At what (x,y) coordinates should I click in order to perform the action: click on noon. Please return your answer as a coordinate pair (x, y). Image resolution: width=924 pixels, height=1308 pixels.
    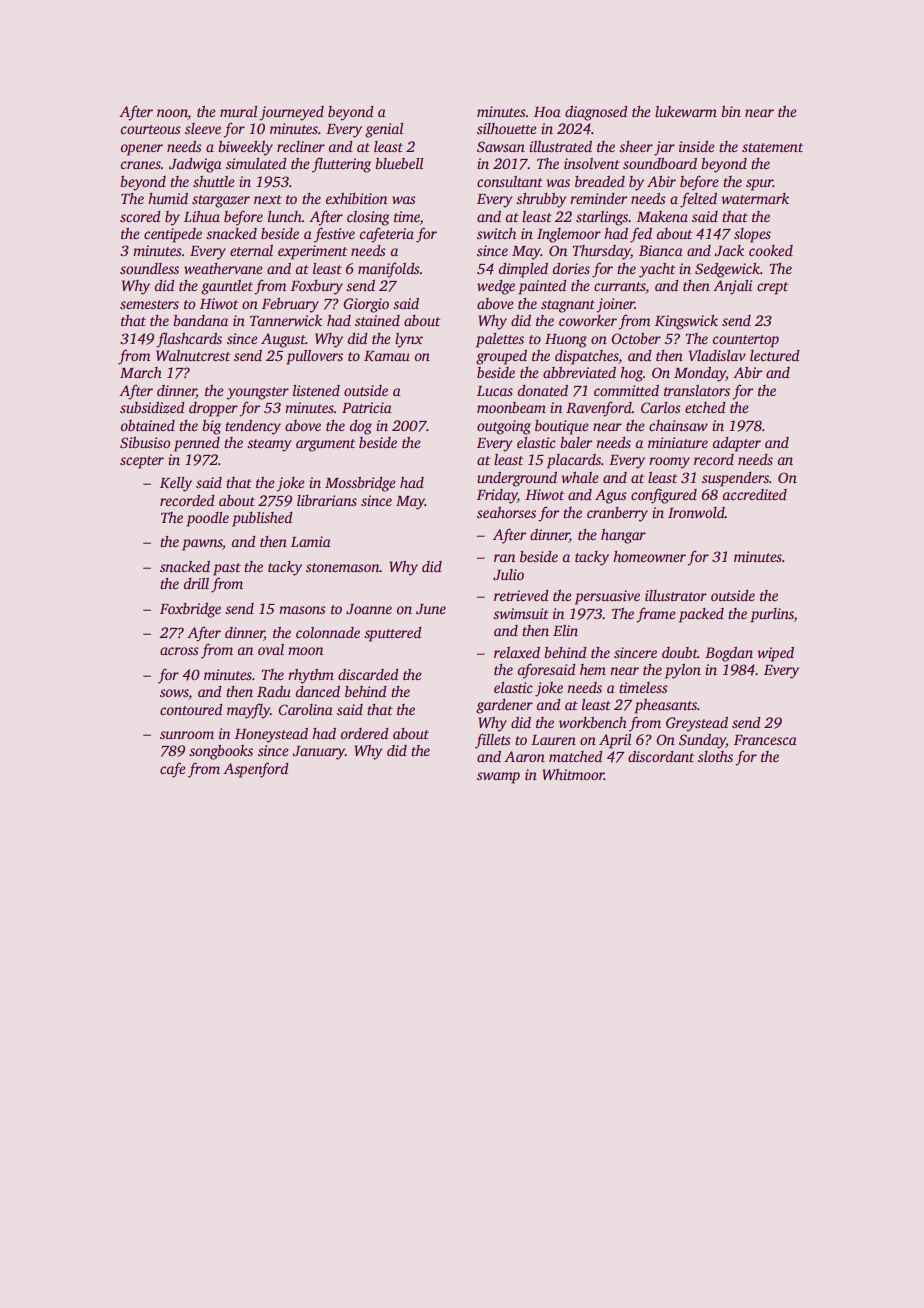
    Looking at the image, I should click on (172, 114).
